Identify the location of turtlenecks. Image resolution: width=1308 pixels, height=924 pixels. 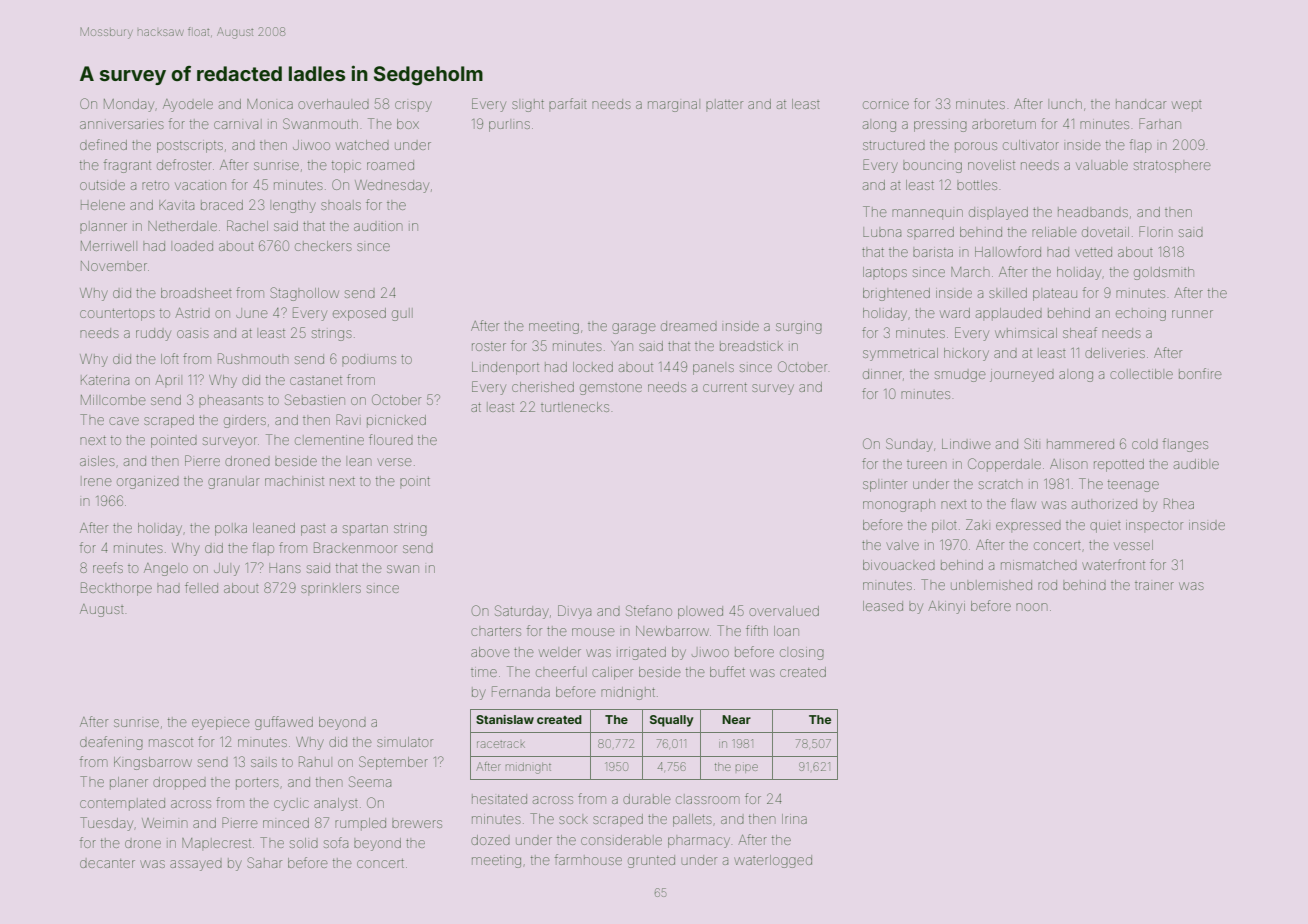
(575, 407).
